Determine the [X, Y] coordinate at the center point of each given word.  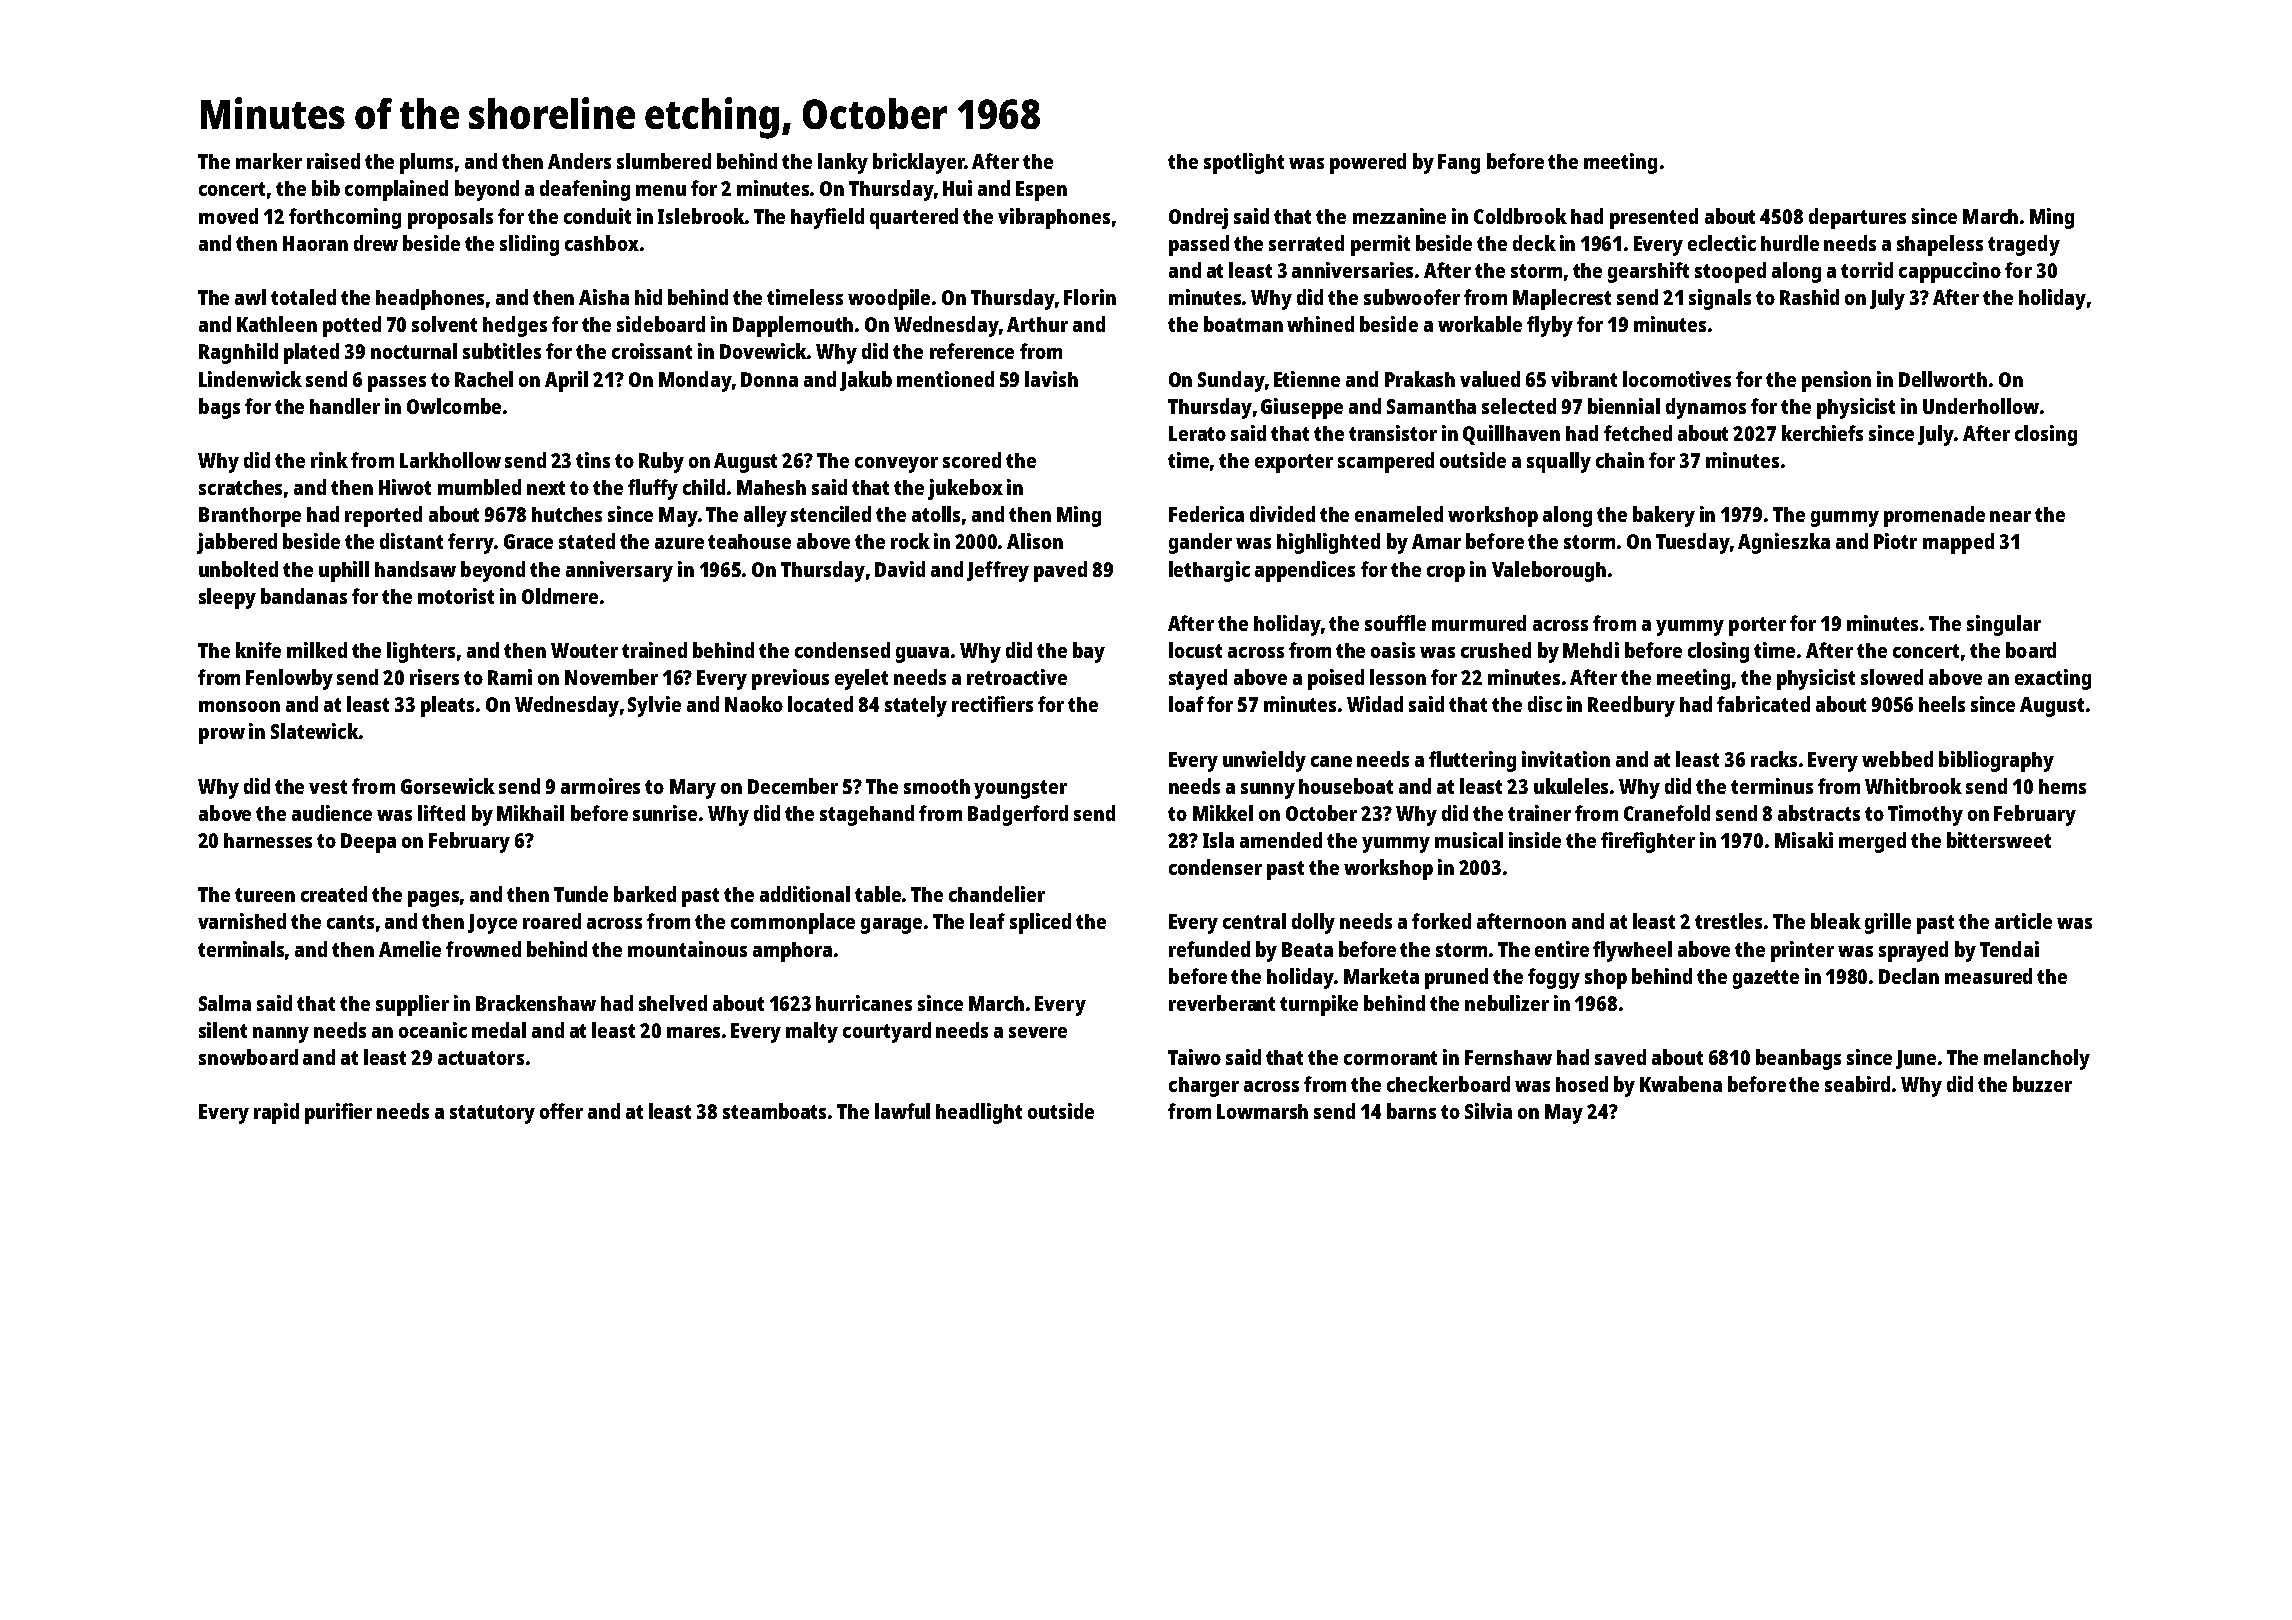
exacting [2053, 679]
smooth [937, 786]
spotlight [1244, 163]
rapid [276, 1113]
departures [1857, 218]
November [611, 677]
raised [333, 161]
